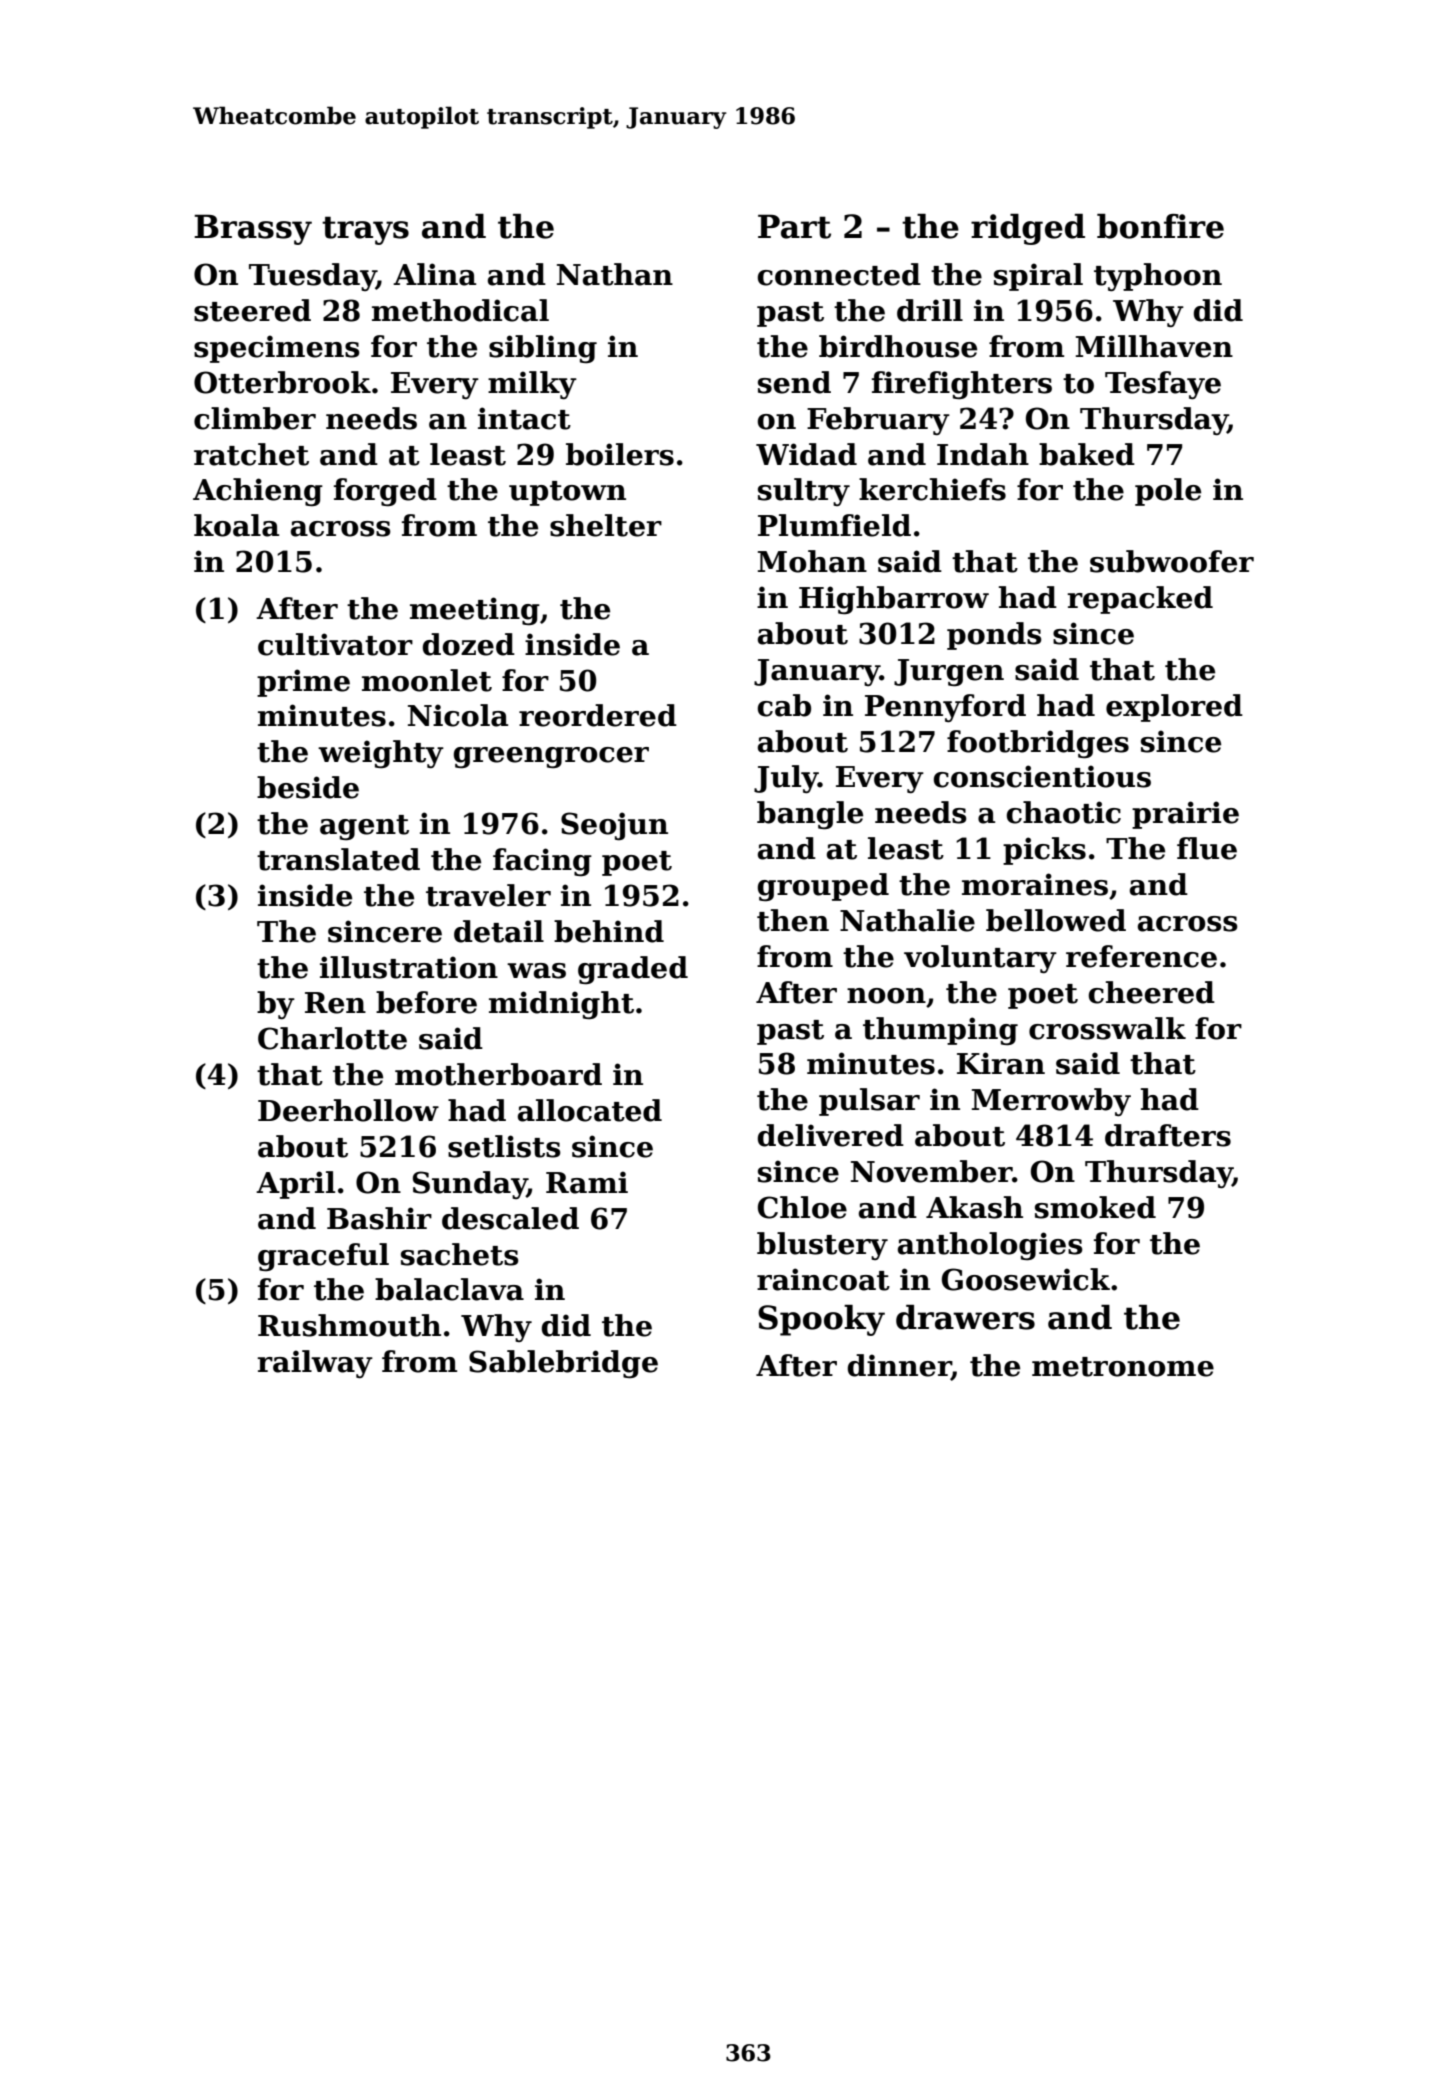  What do you see at coordinates (532, 385) in the document?
I see `milky` at bounding box center [532, 385].
